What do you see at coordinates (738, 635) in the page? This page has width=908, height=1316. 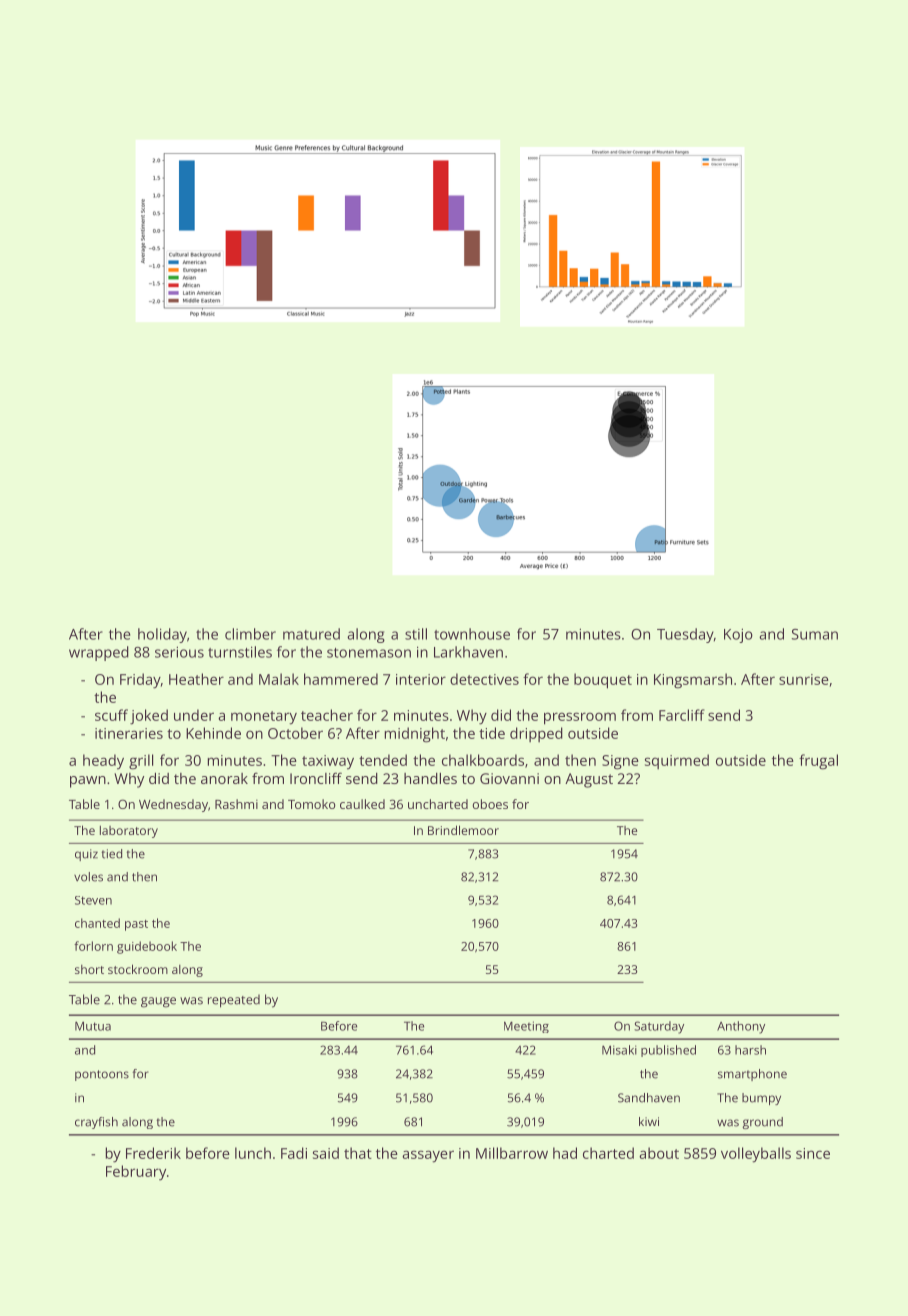 I see `Kojo` at bounding box center [738, 635].
